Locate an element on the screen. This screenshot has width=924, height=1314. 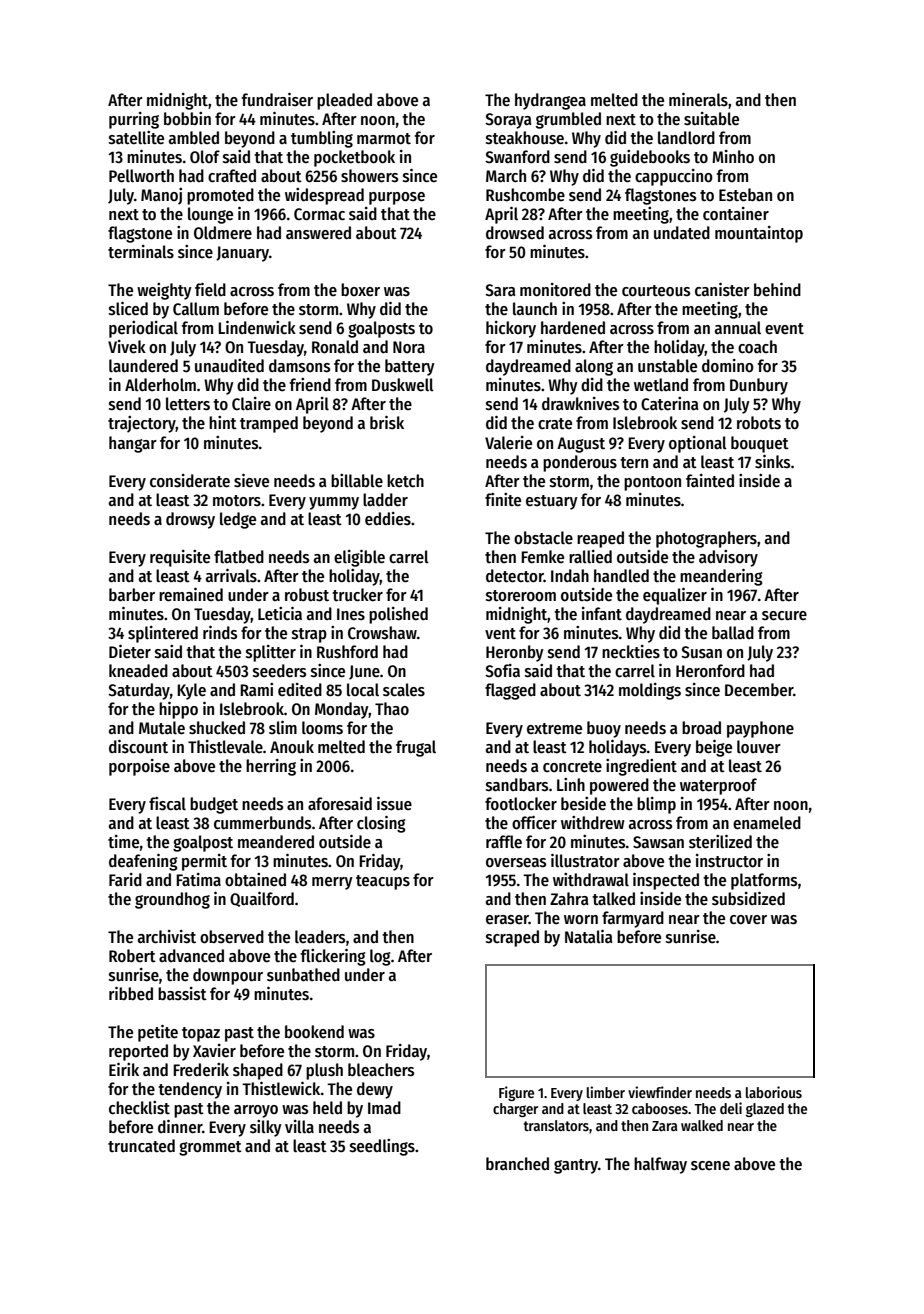
canister is located at coordinates (722, 290).
